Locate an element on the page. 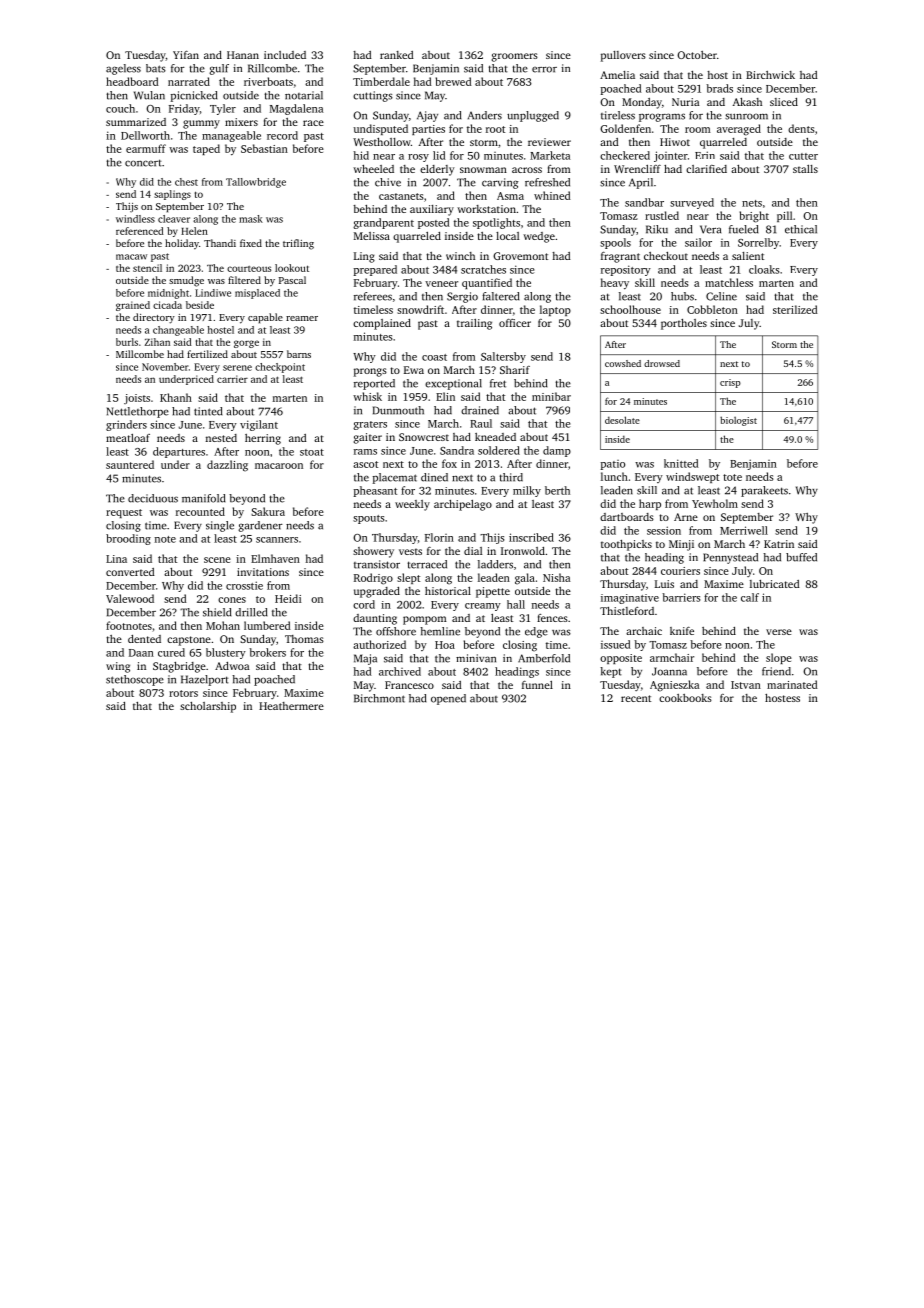  mask is located at coordinates (251, 219).
